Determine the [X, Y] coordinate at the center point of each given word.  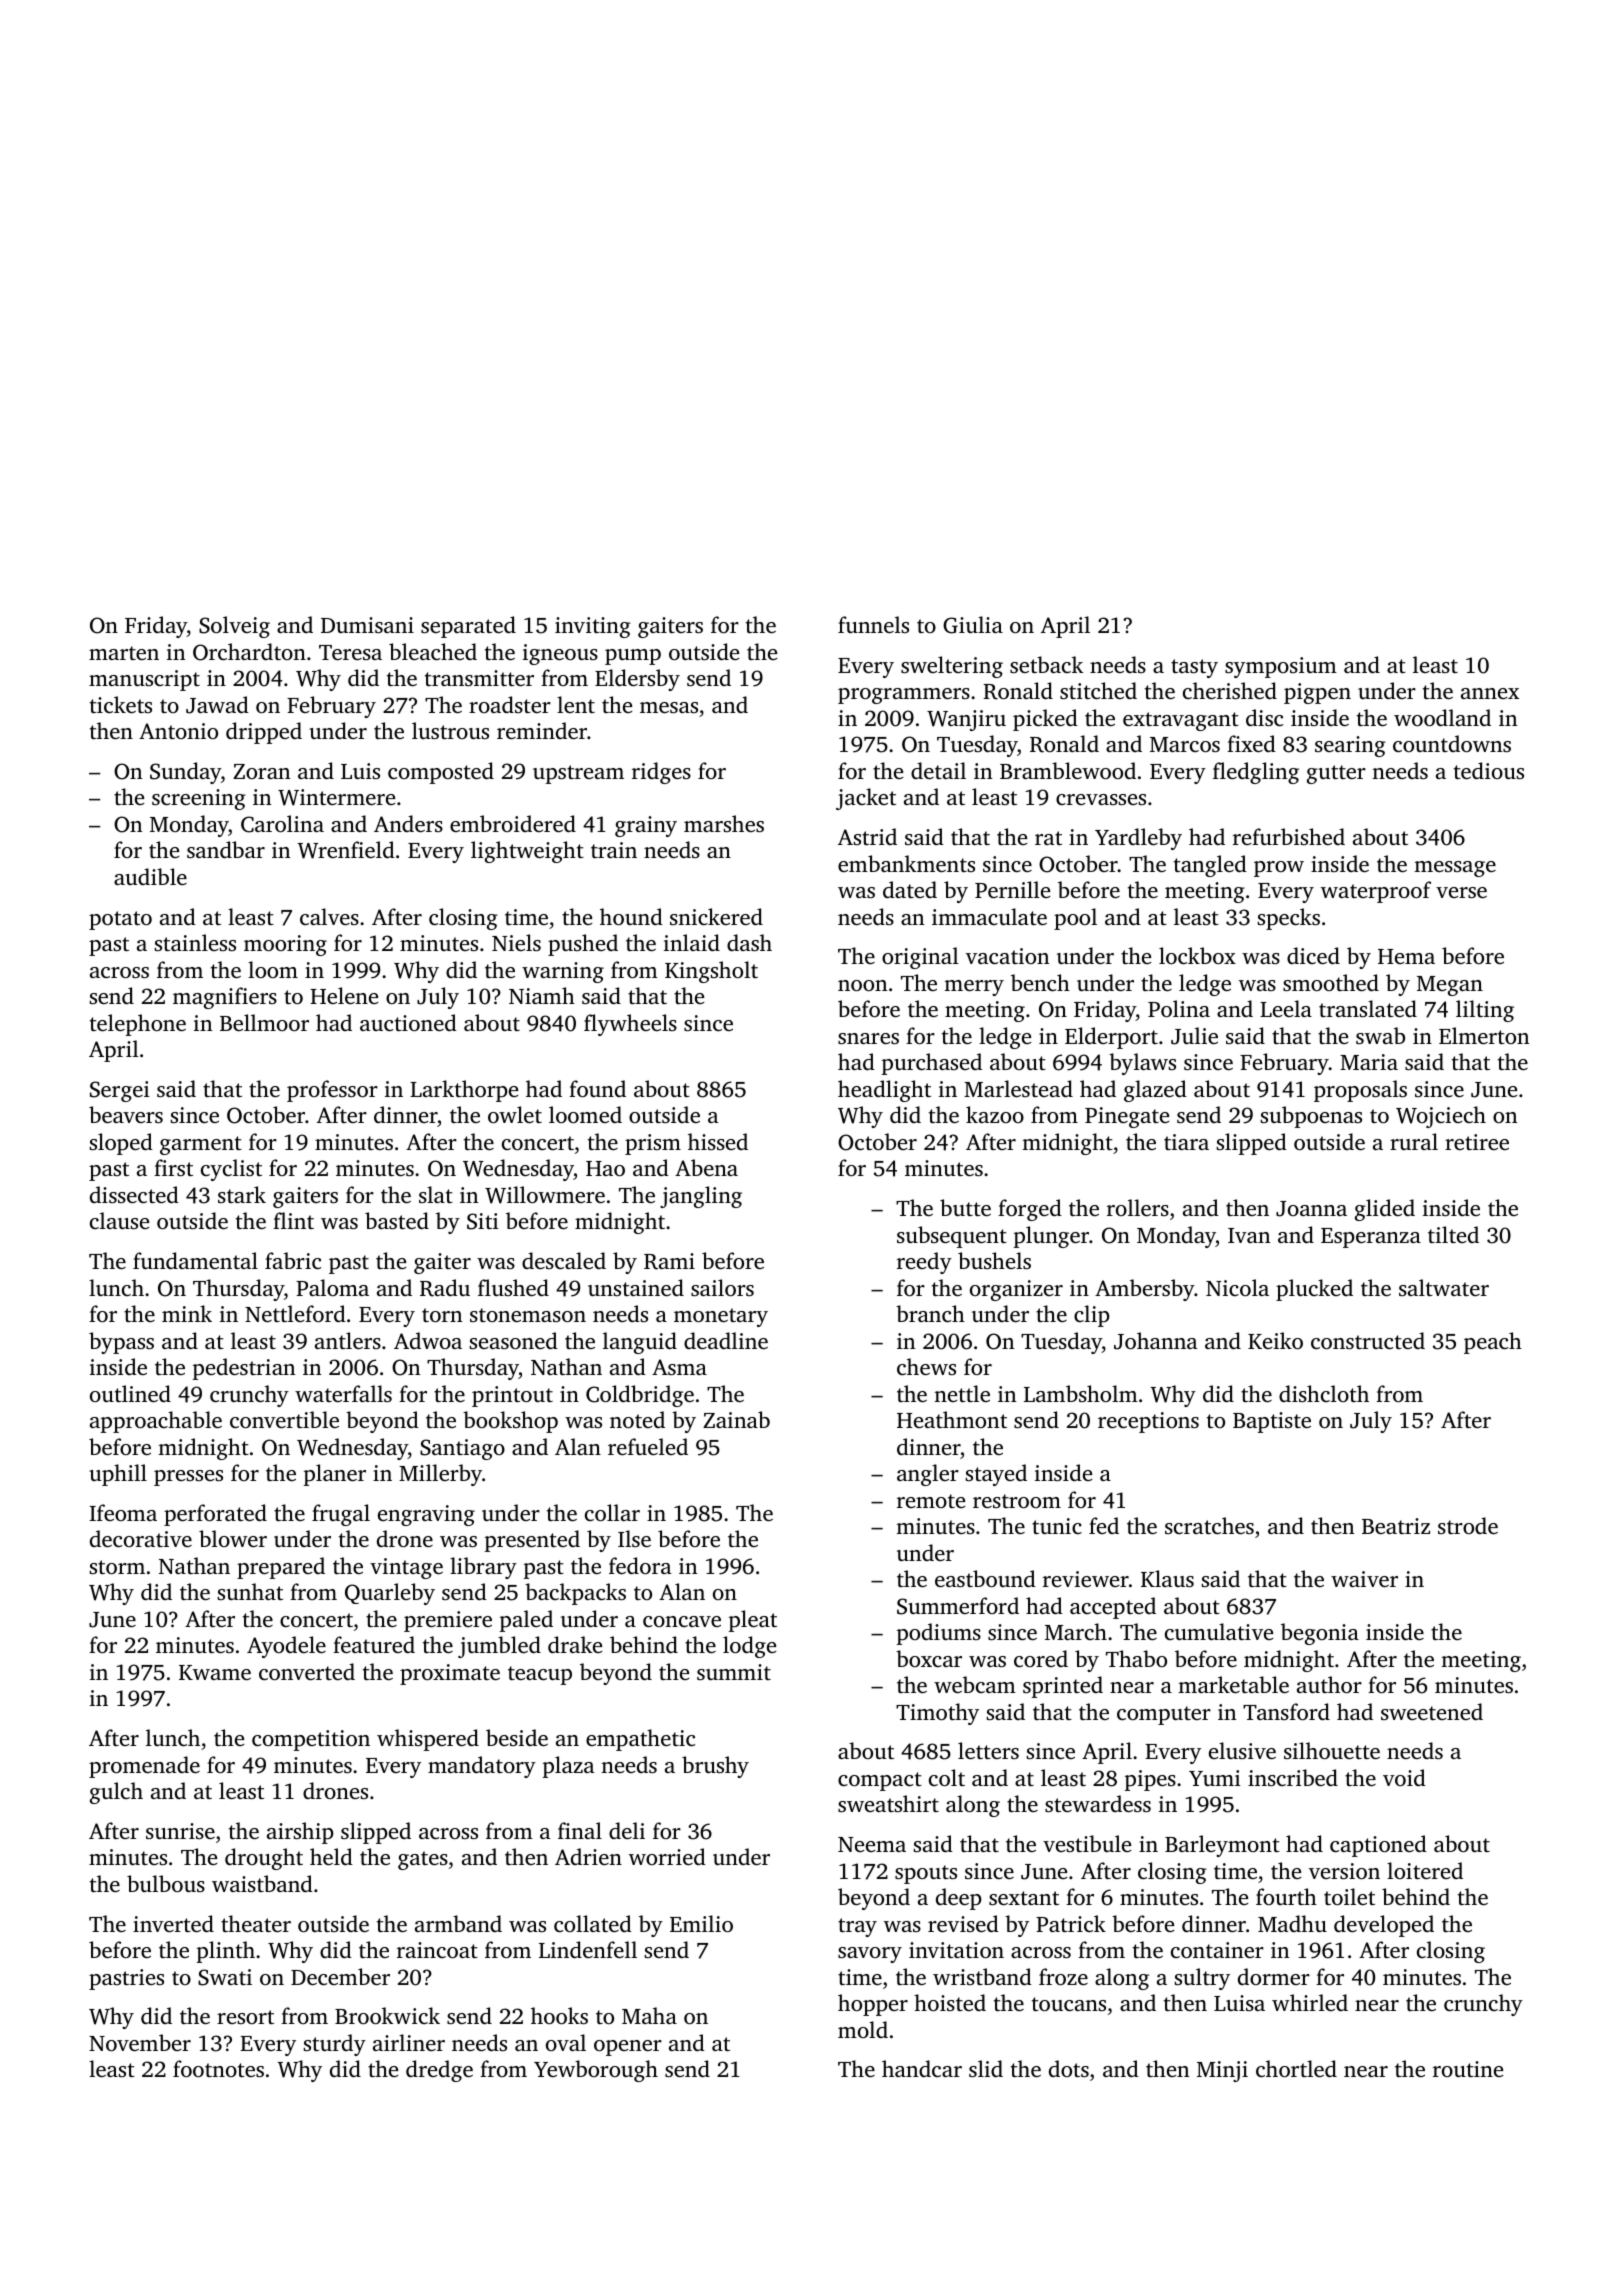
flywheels [630, 1025]
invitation [956, 1950]
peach [1493, 1343]
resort [245, 2017]
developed [1384, 1926]
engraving [426, 1515]
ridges [661, 773]
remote [931, 1501]
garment [201, 1145]
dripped [264, 733]
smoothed [1331, 982]
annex [1490, 693]
